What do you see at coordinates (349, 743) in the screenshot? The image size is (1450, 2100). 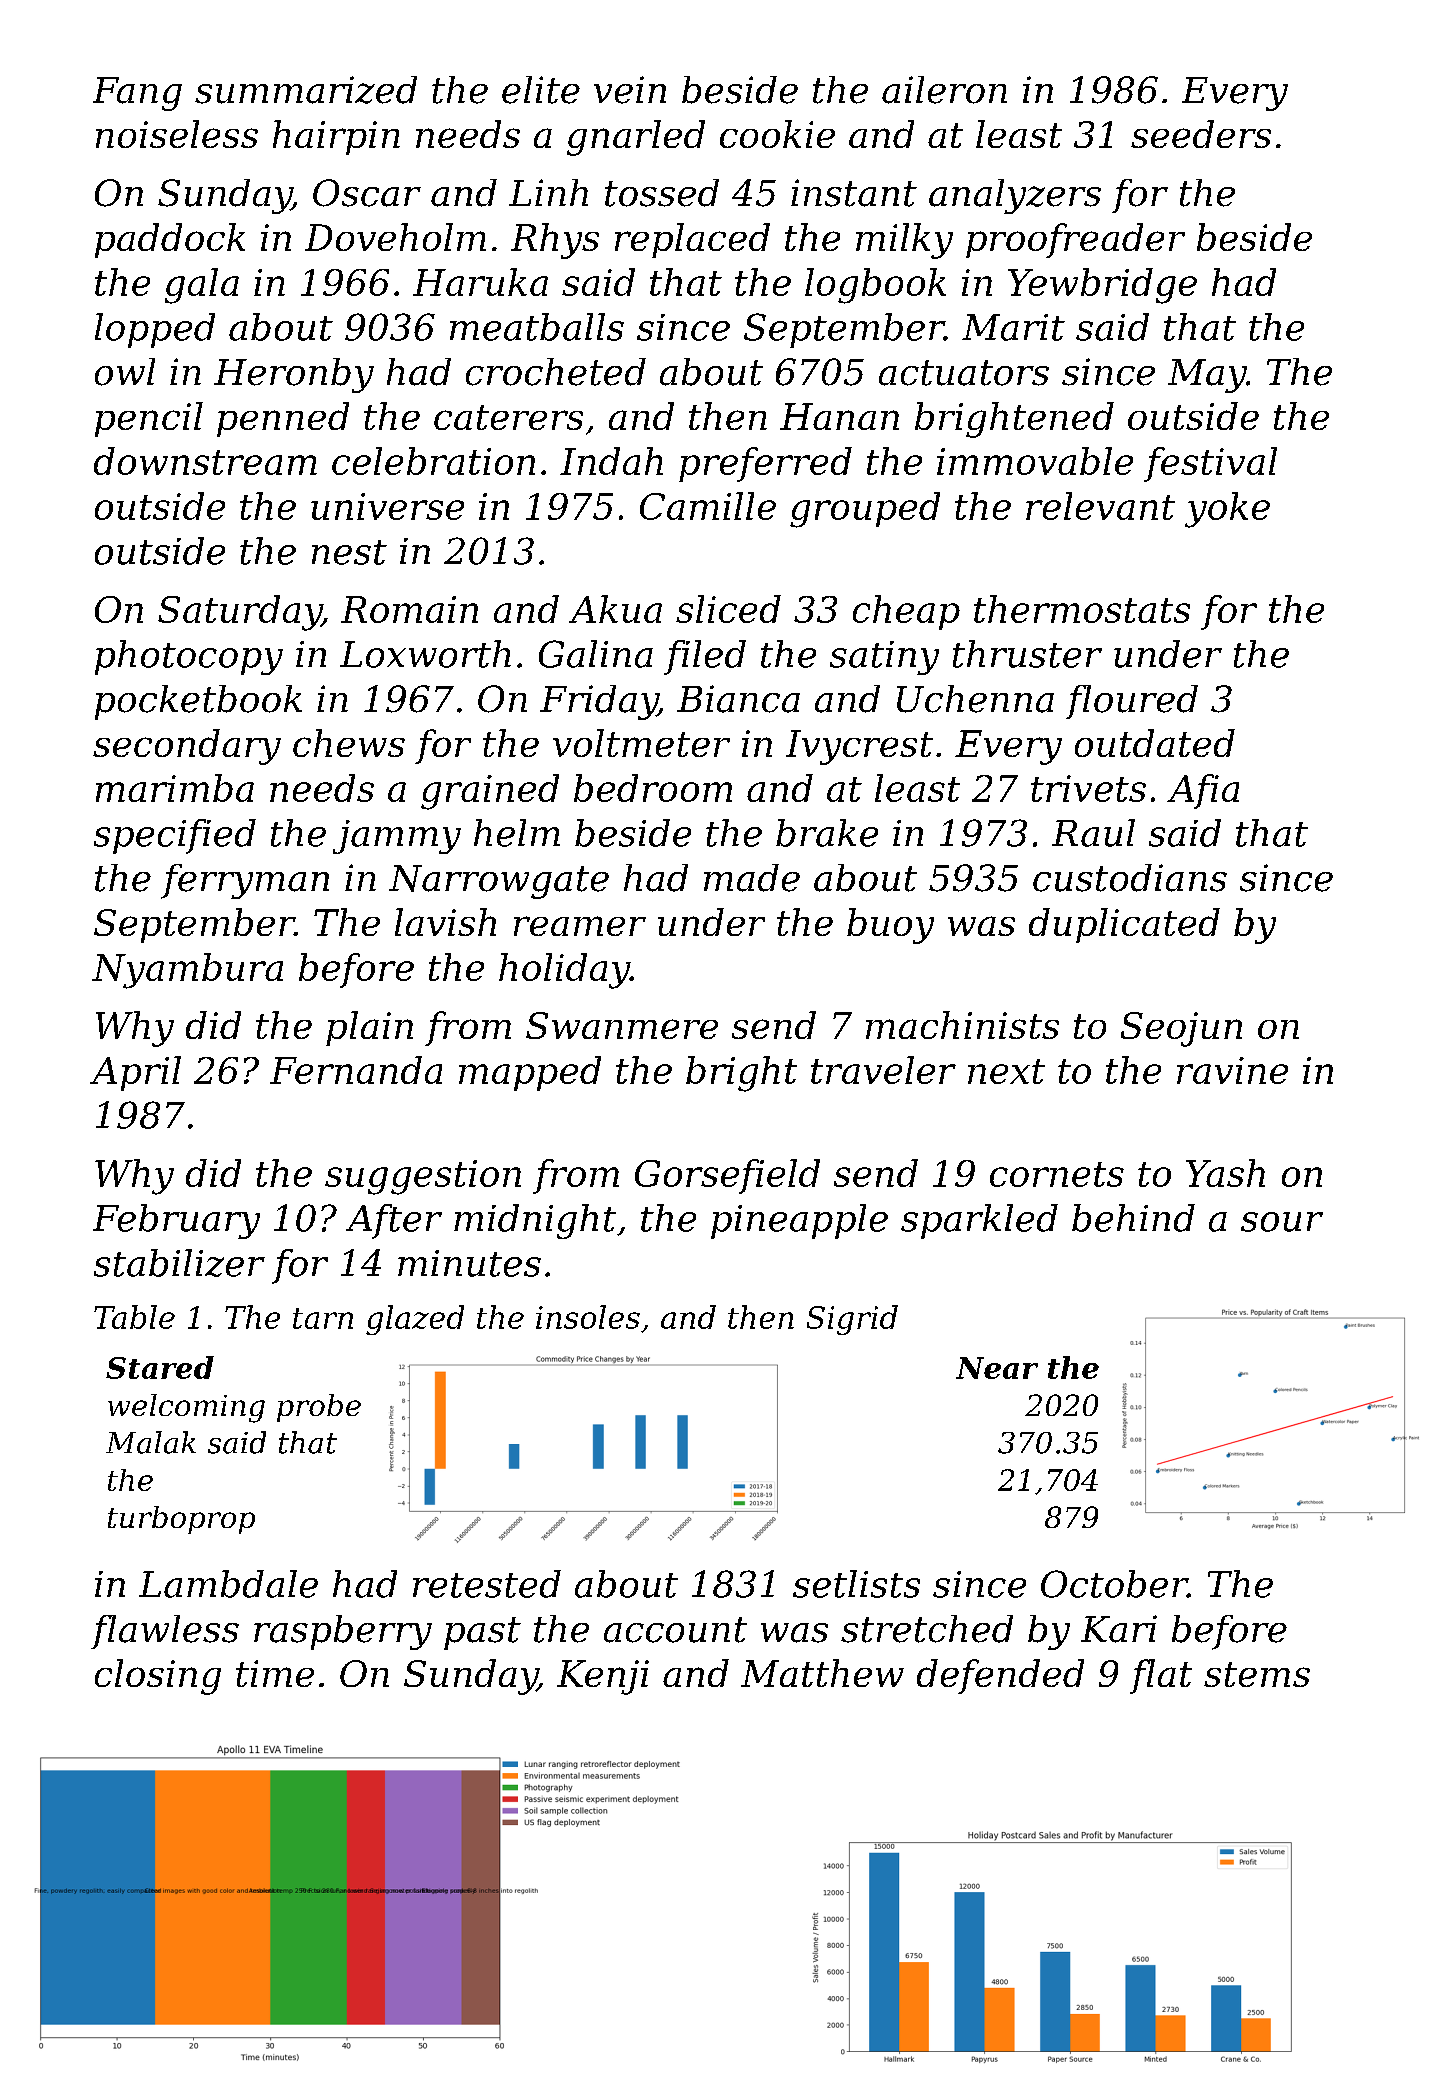 I see `chews` at bounding box center [349, 743].
